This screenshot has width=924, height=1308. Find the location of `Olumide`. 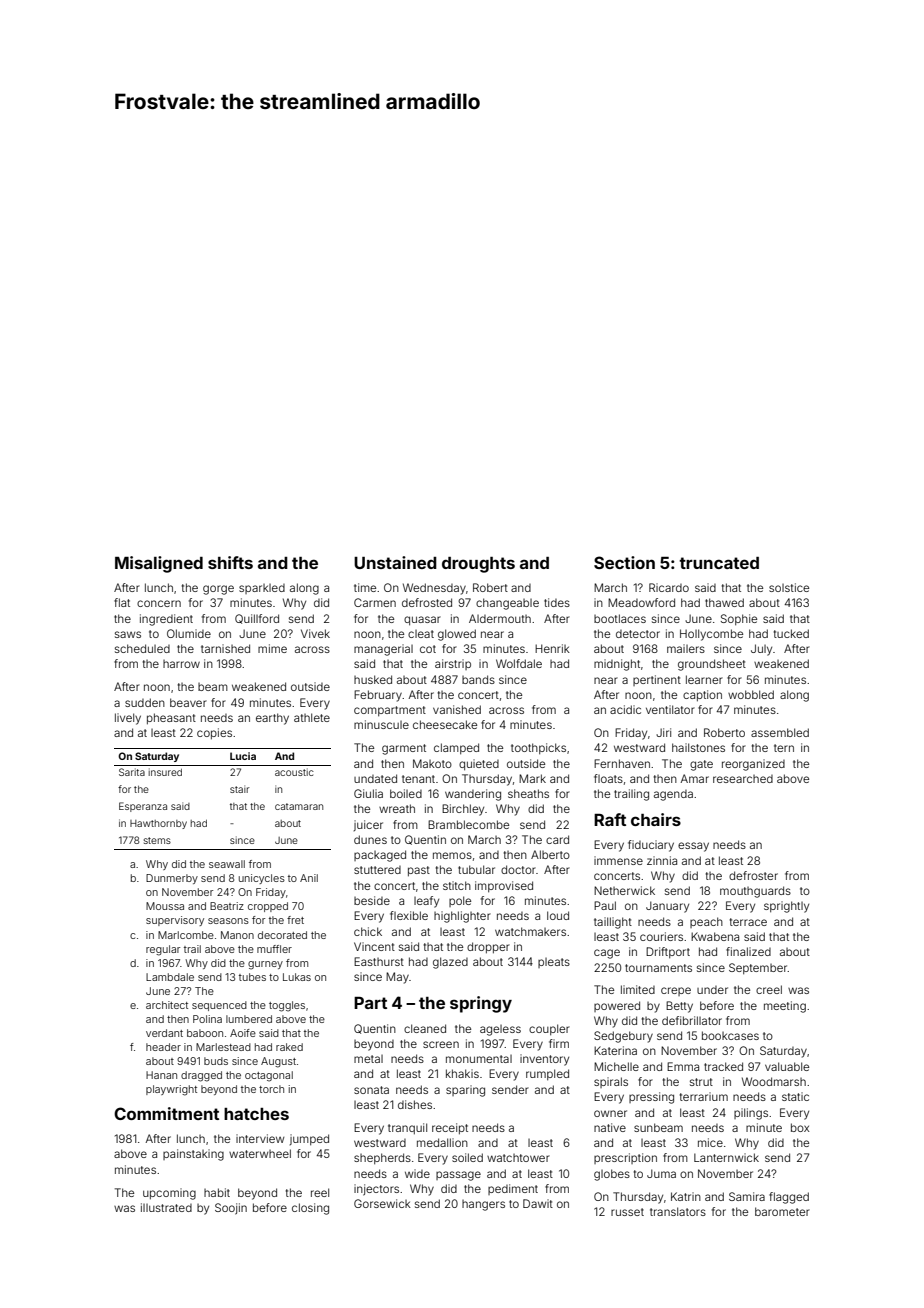

Olumide is located at coordinates (189, 633).
